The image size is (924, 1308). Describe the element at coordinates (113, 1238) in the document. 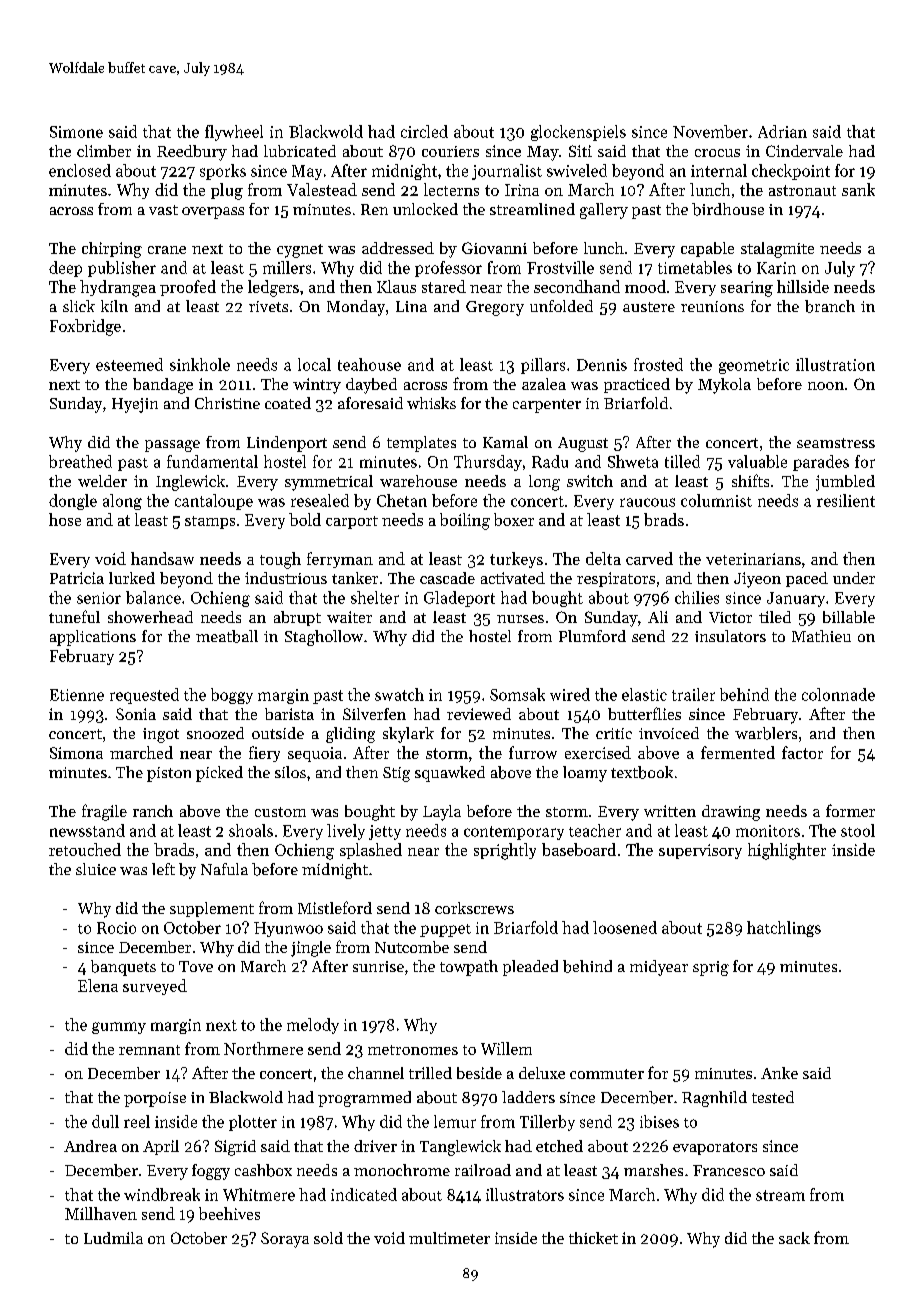

I see `Ludmila` at that location.
